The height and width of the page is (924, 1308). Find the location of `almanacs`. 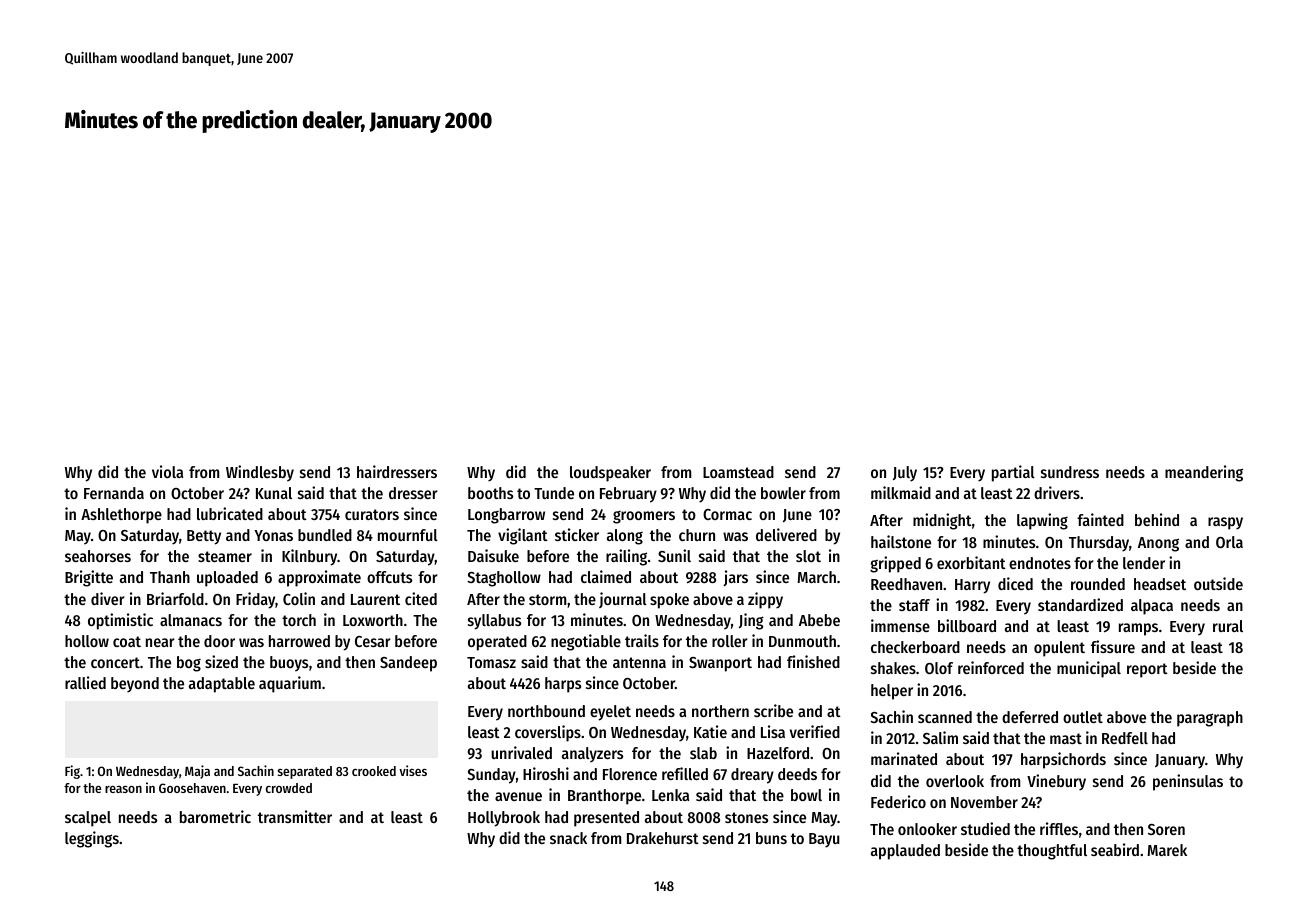

almanacs is located at coordinates (191, 620).
